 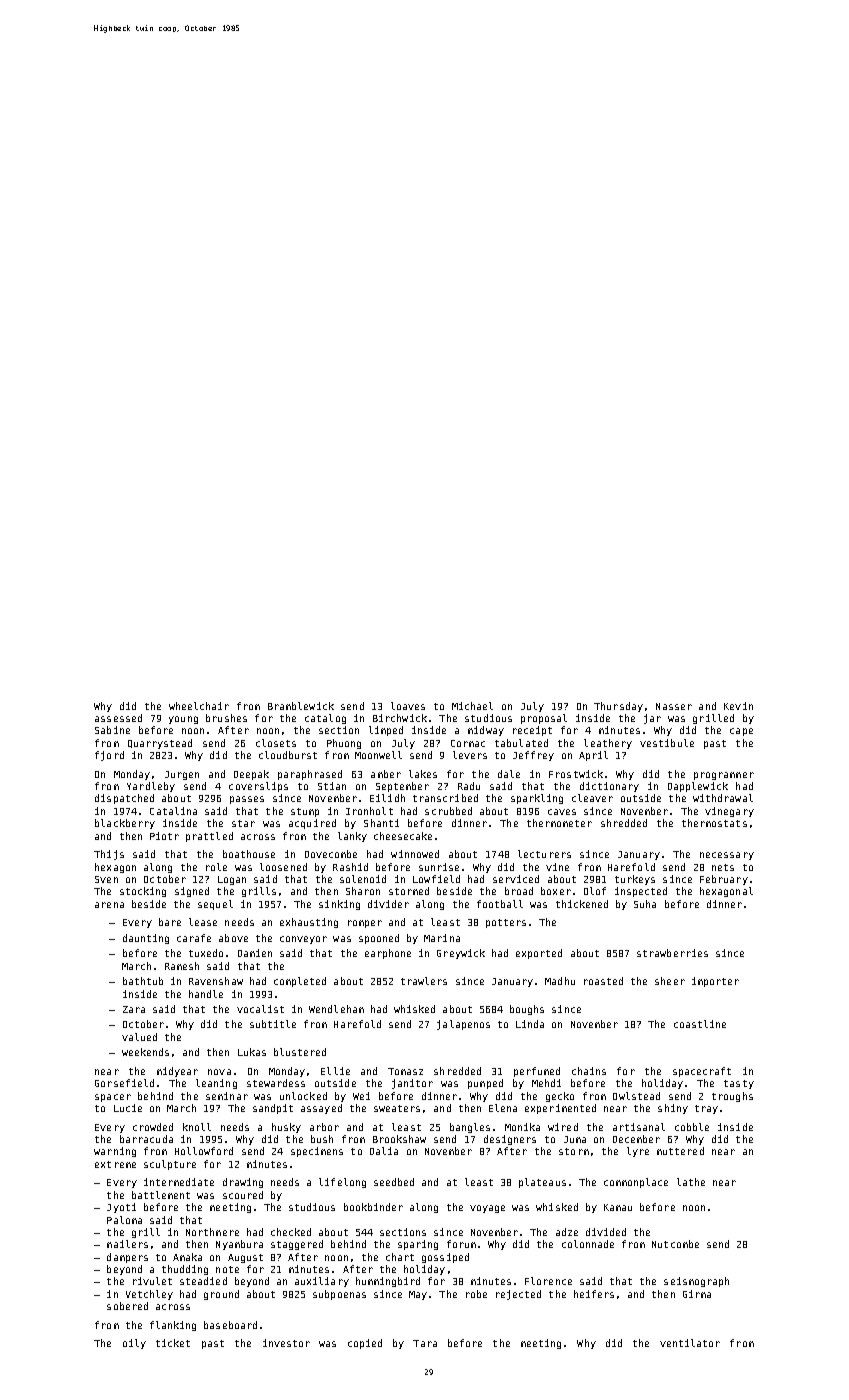 What do you see at coordinates (506, 923) in the screenshot?
I see `potters` at bounding box center [506, 923].
